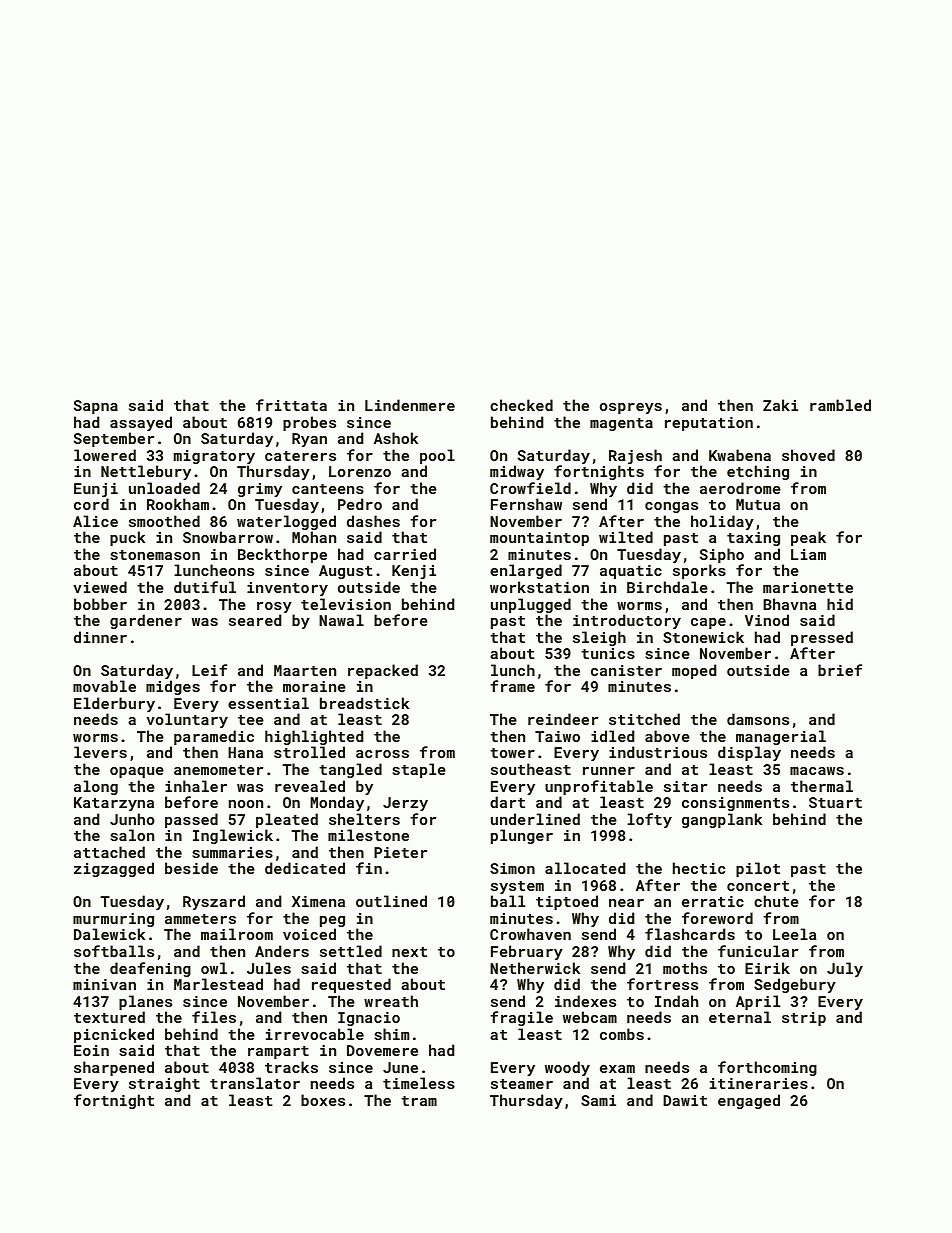  I want to click on murmuring, so click(113, 921).
